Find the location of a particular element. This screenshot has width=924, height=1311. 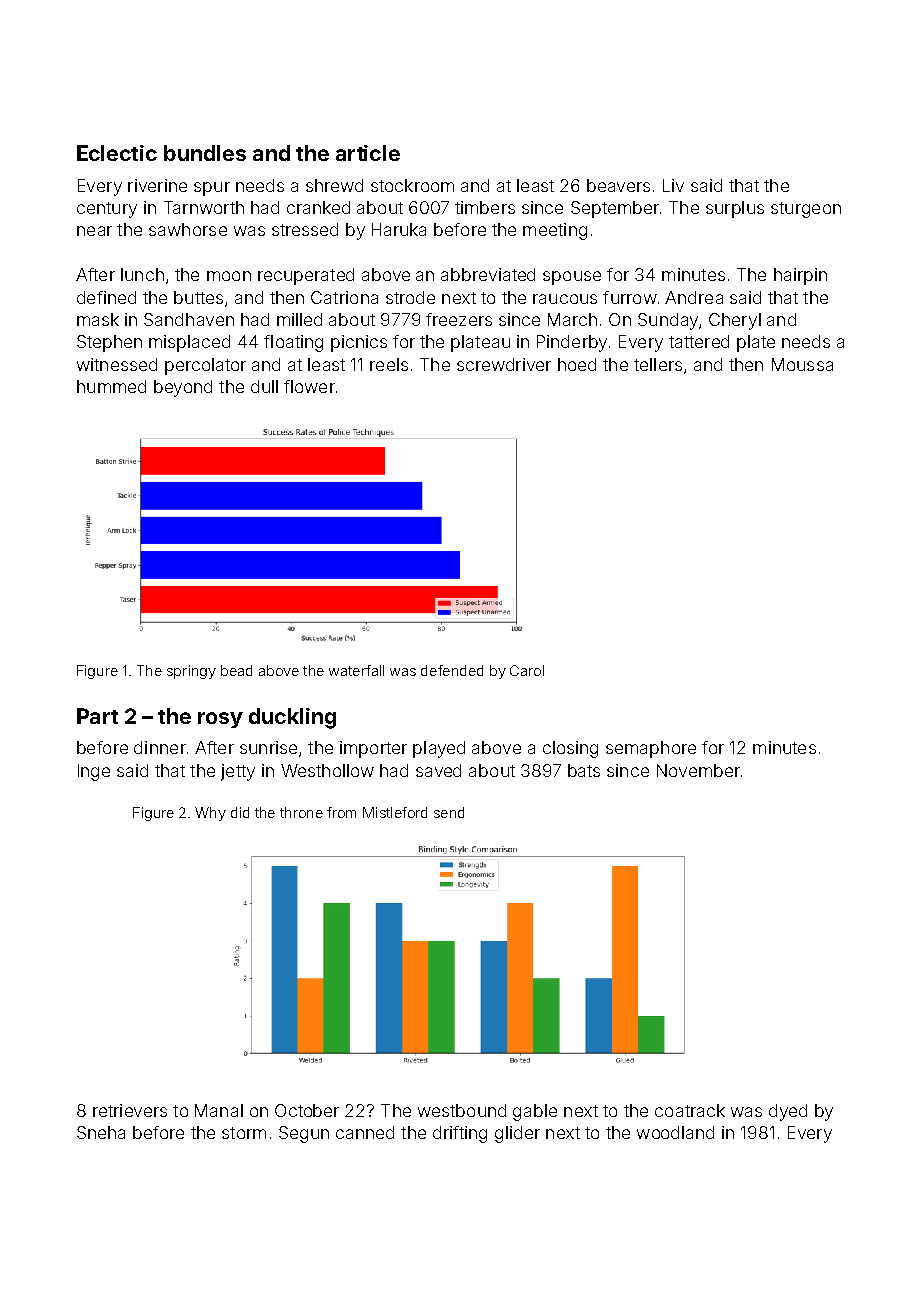

Why is located at coordinates (210, 814).
